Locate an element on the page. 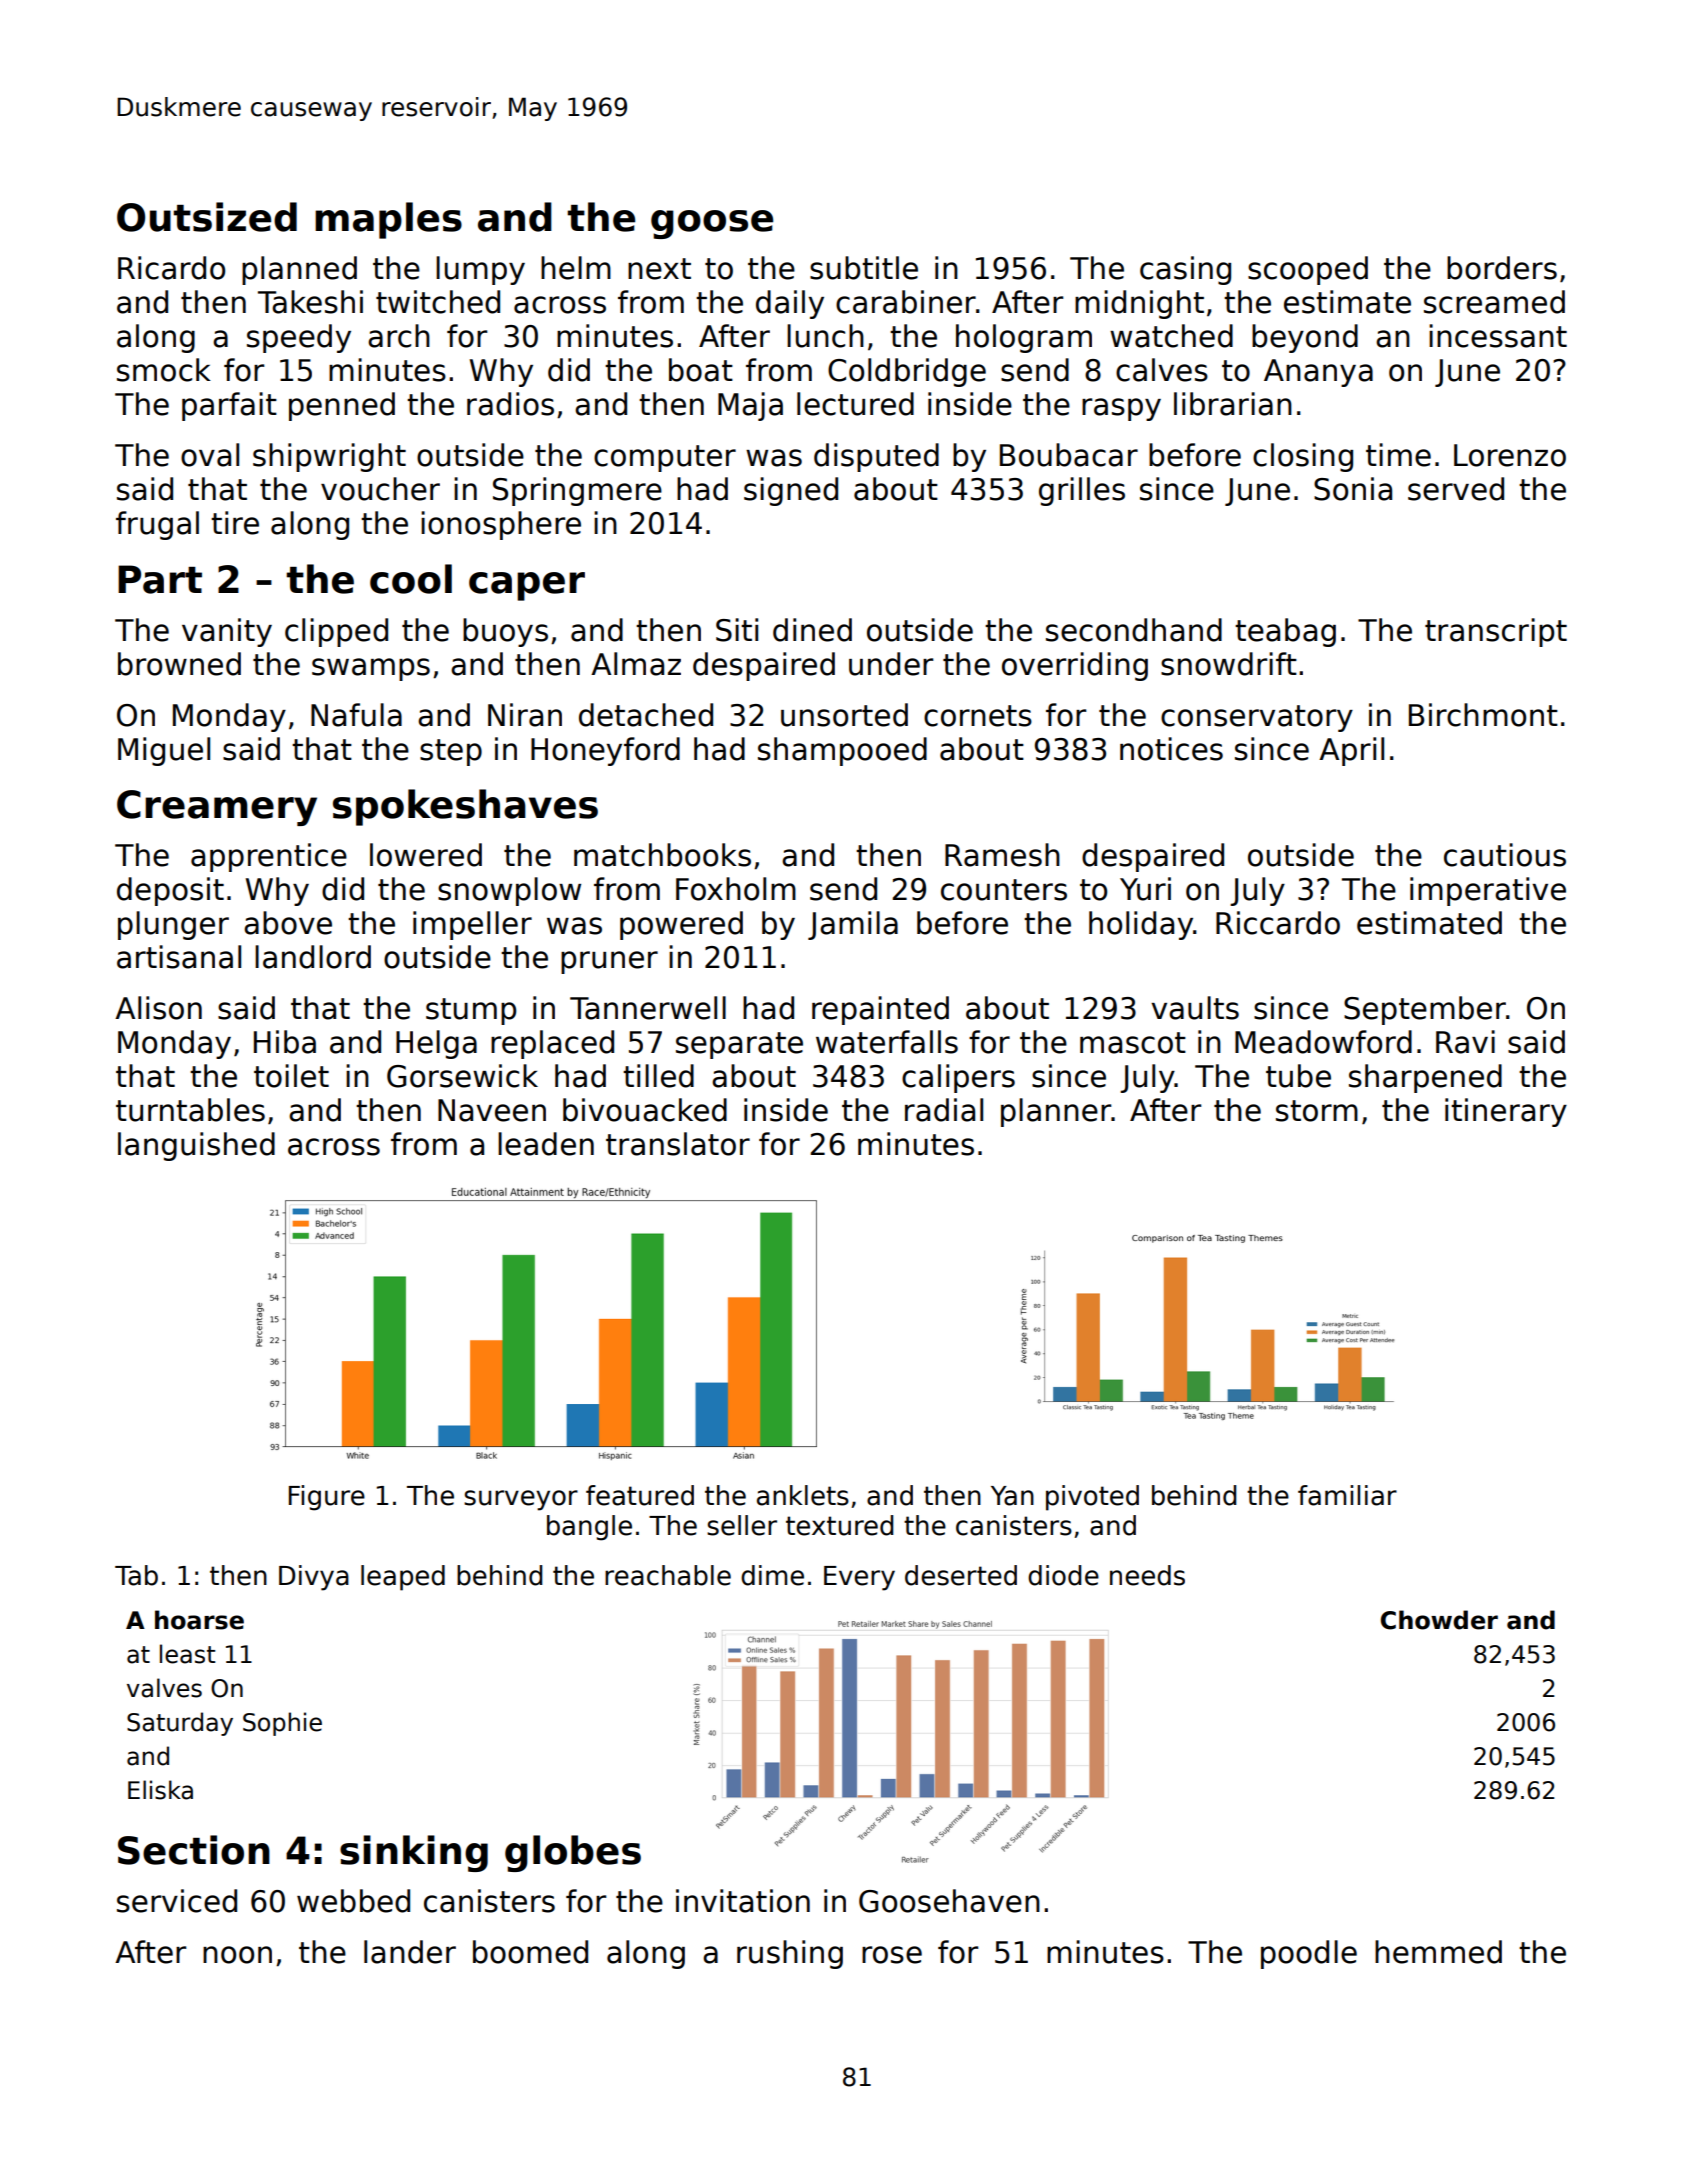 The image size is (1683, 2178). hemmed is located at coordinates (1438, 1952).
